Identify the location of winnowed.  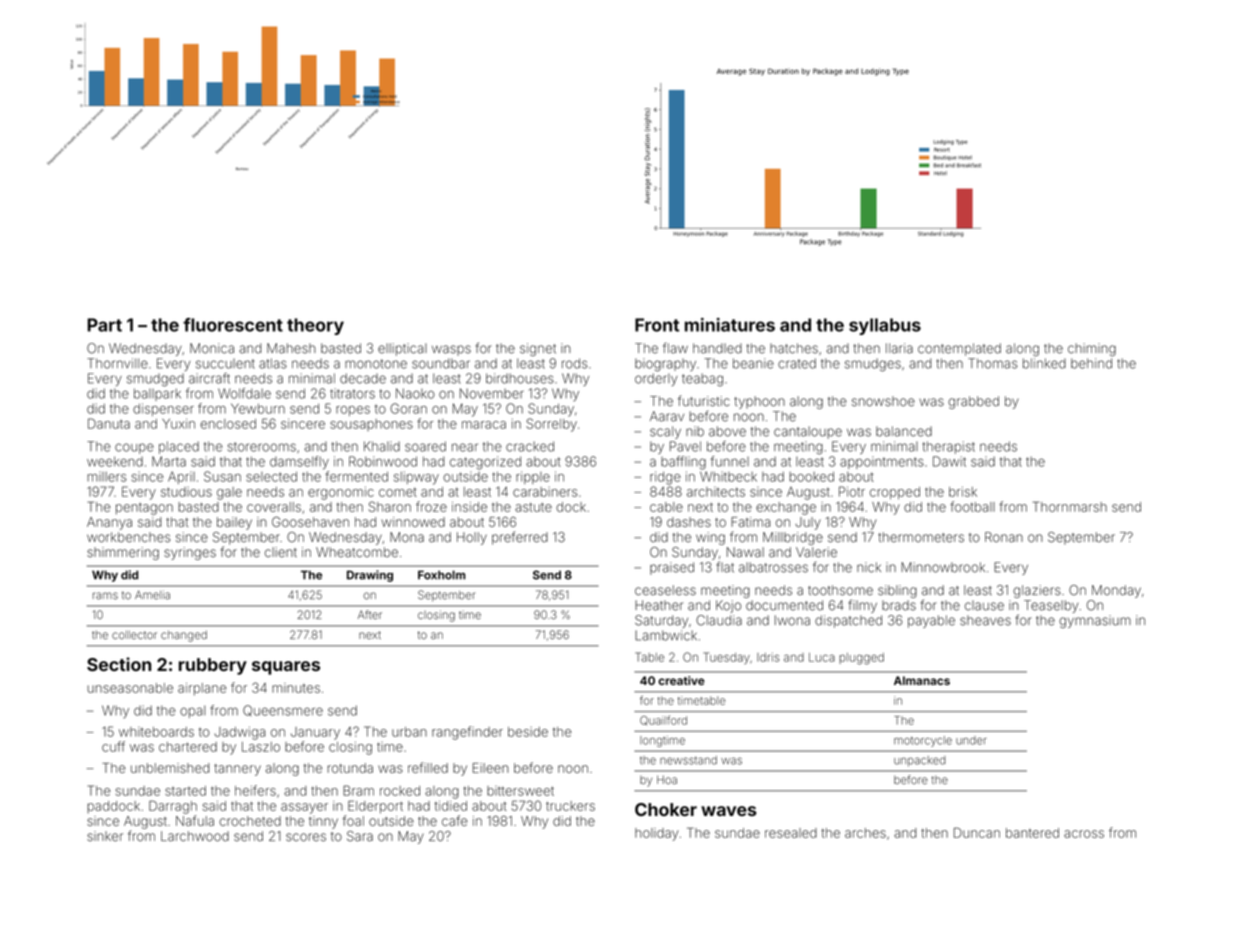
(413, 522).
